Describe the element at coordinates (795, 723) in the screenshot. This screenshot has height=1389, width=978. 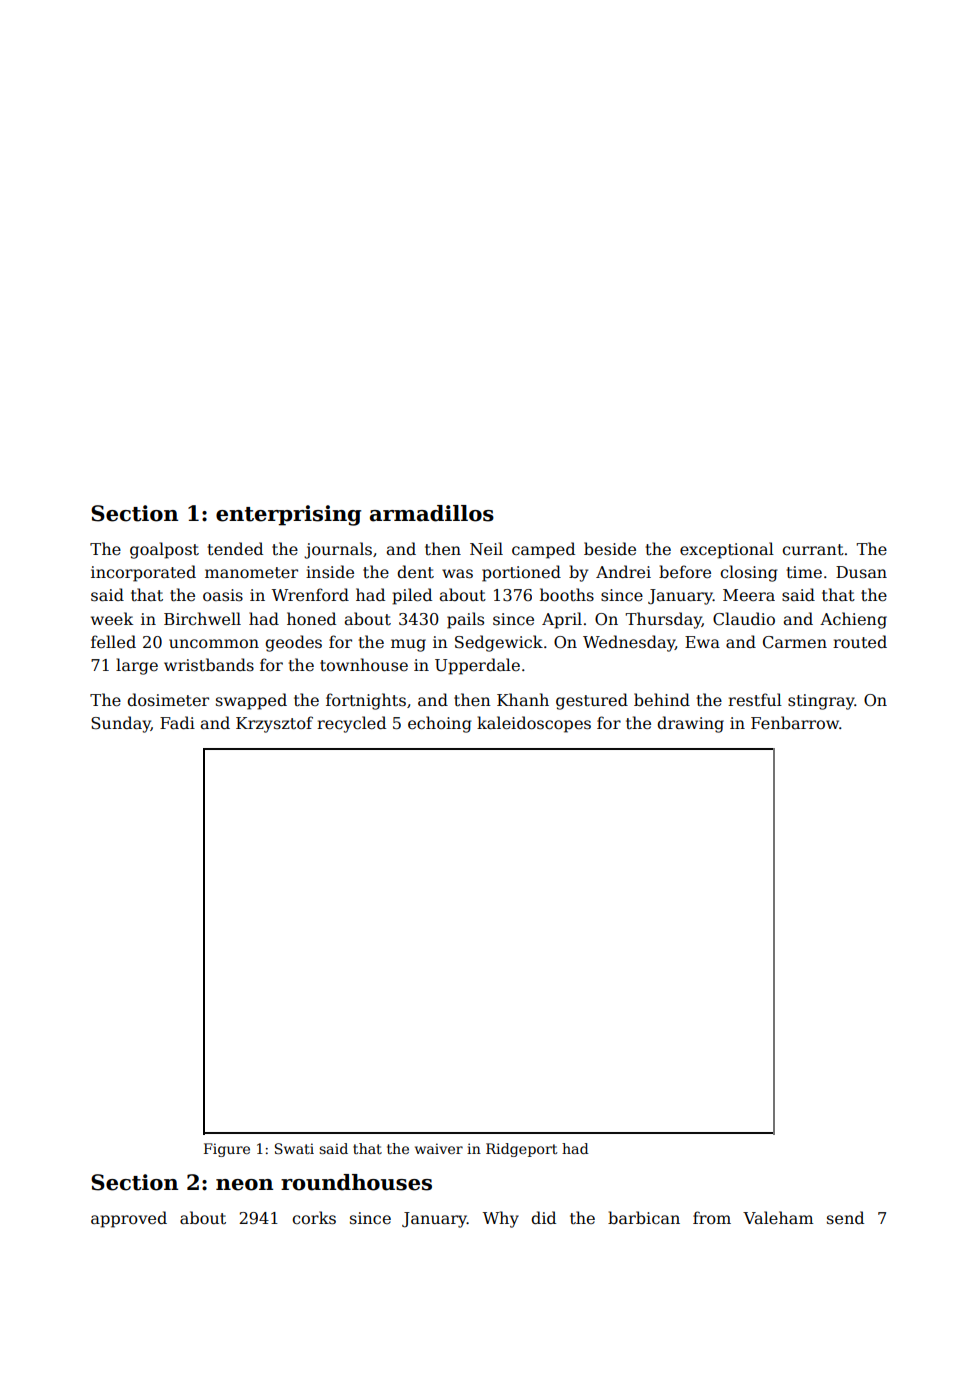
I see `Fenbarrow` at that location.
